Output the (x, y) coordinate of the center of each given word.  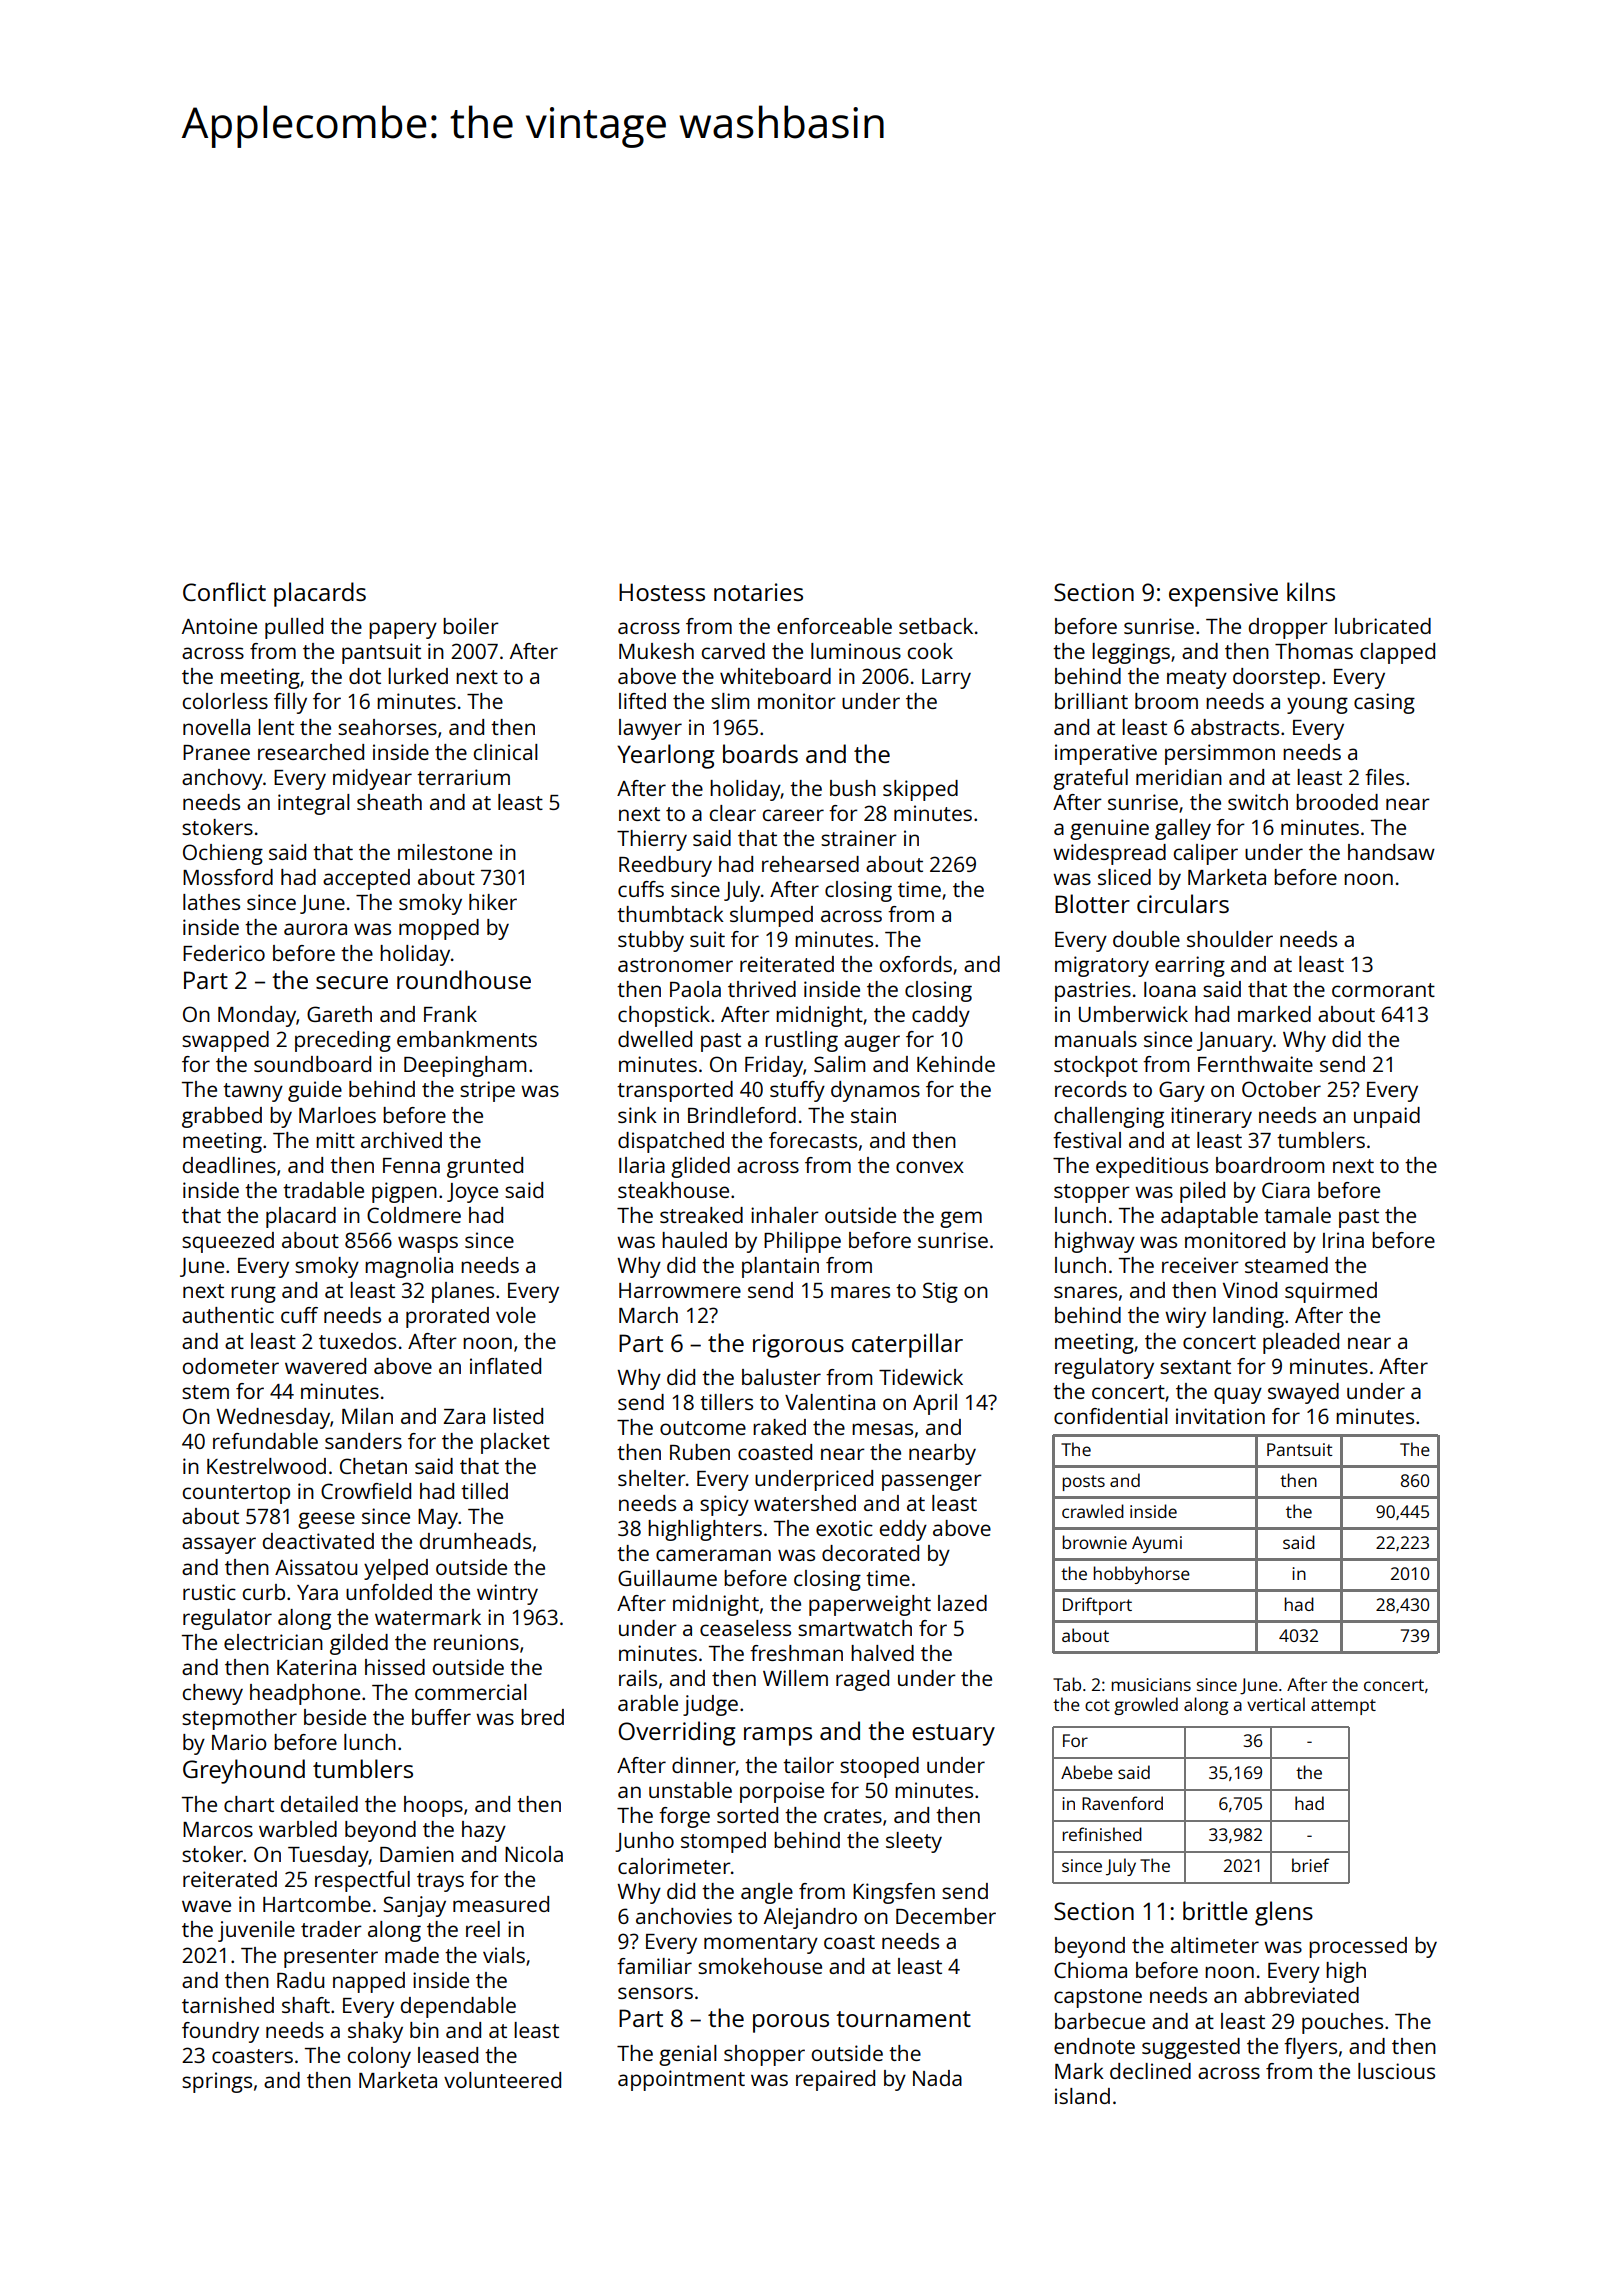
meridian (1179, 777)
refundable (265, 1441)
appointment (681, 2080)
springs (217, 2082)
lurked (418, 676)
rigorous (798, 1346)
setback (936, 626)
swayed (1303, 1393)
